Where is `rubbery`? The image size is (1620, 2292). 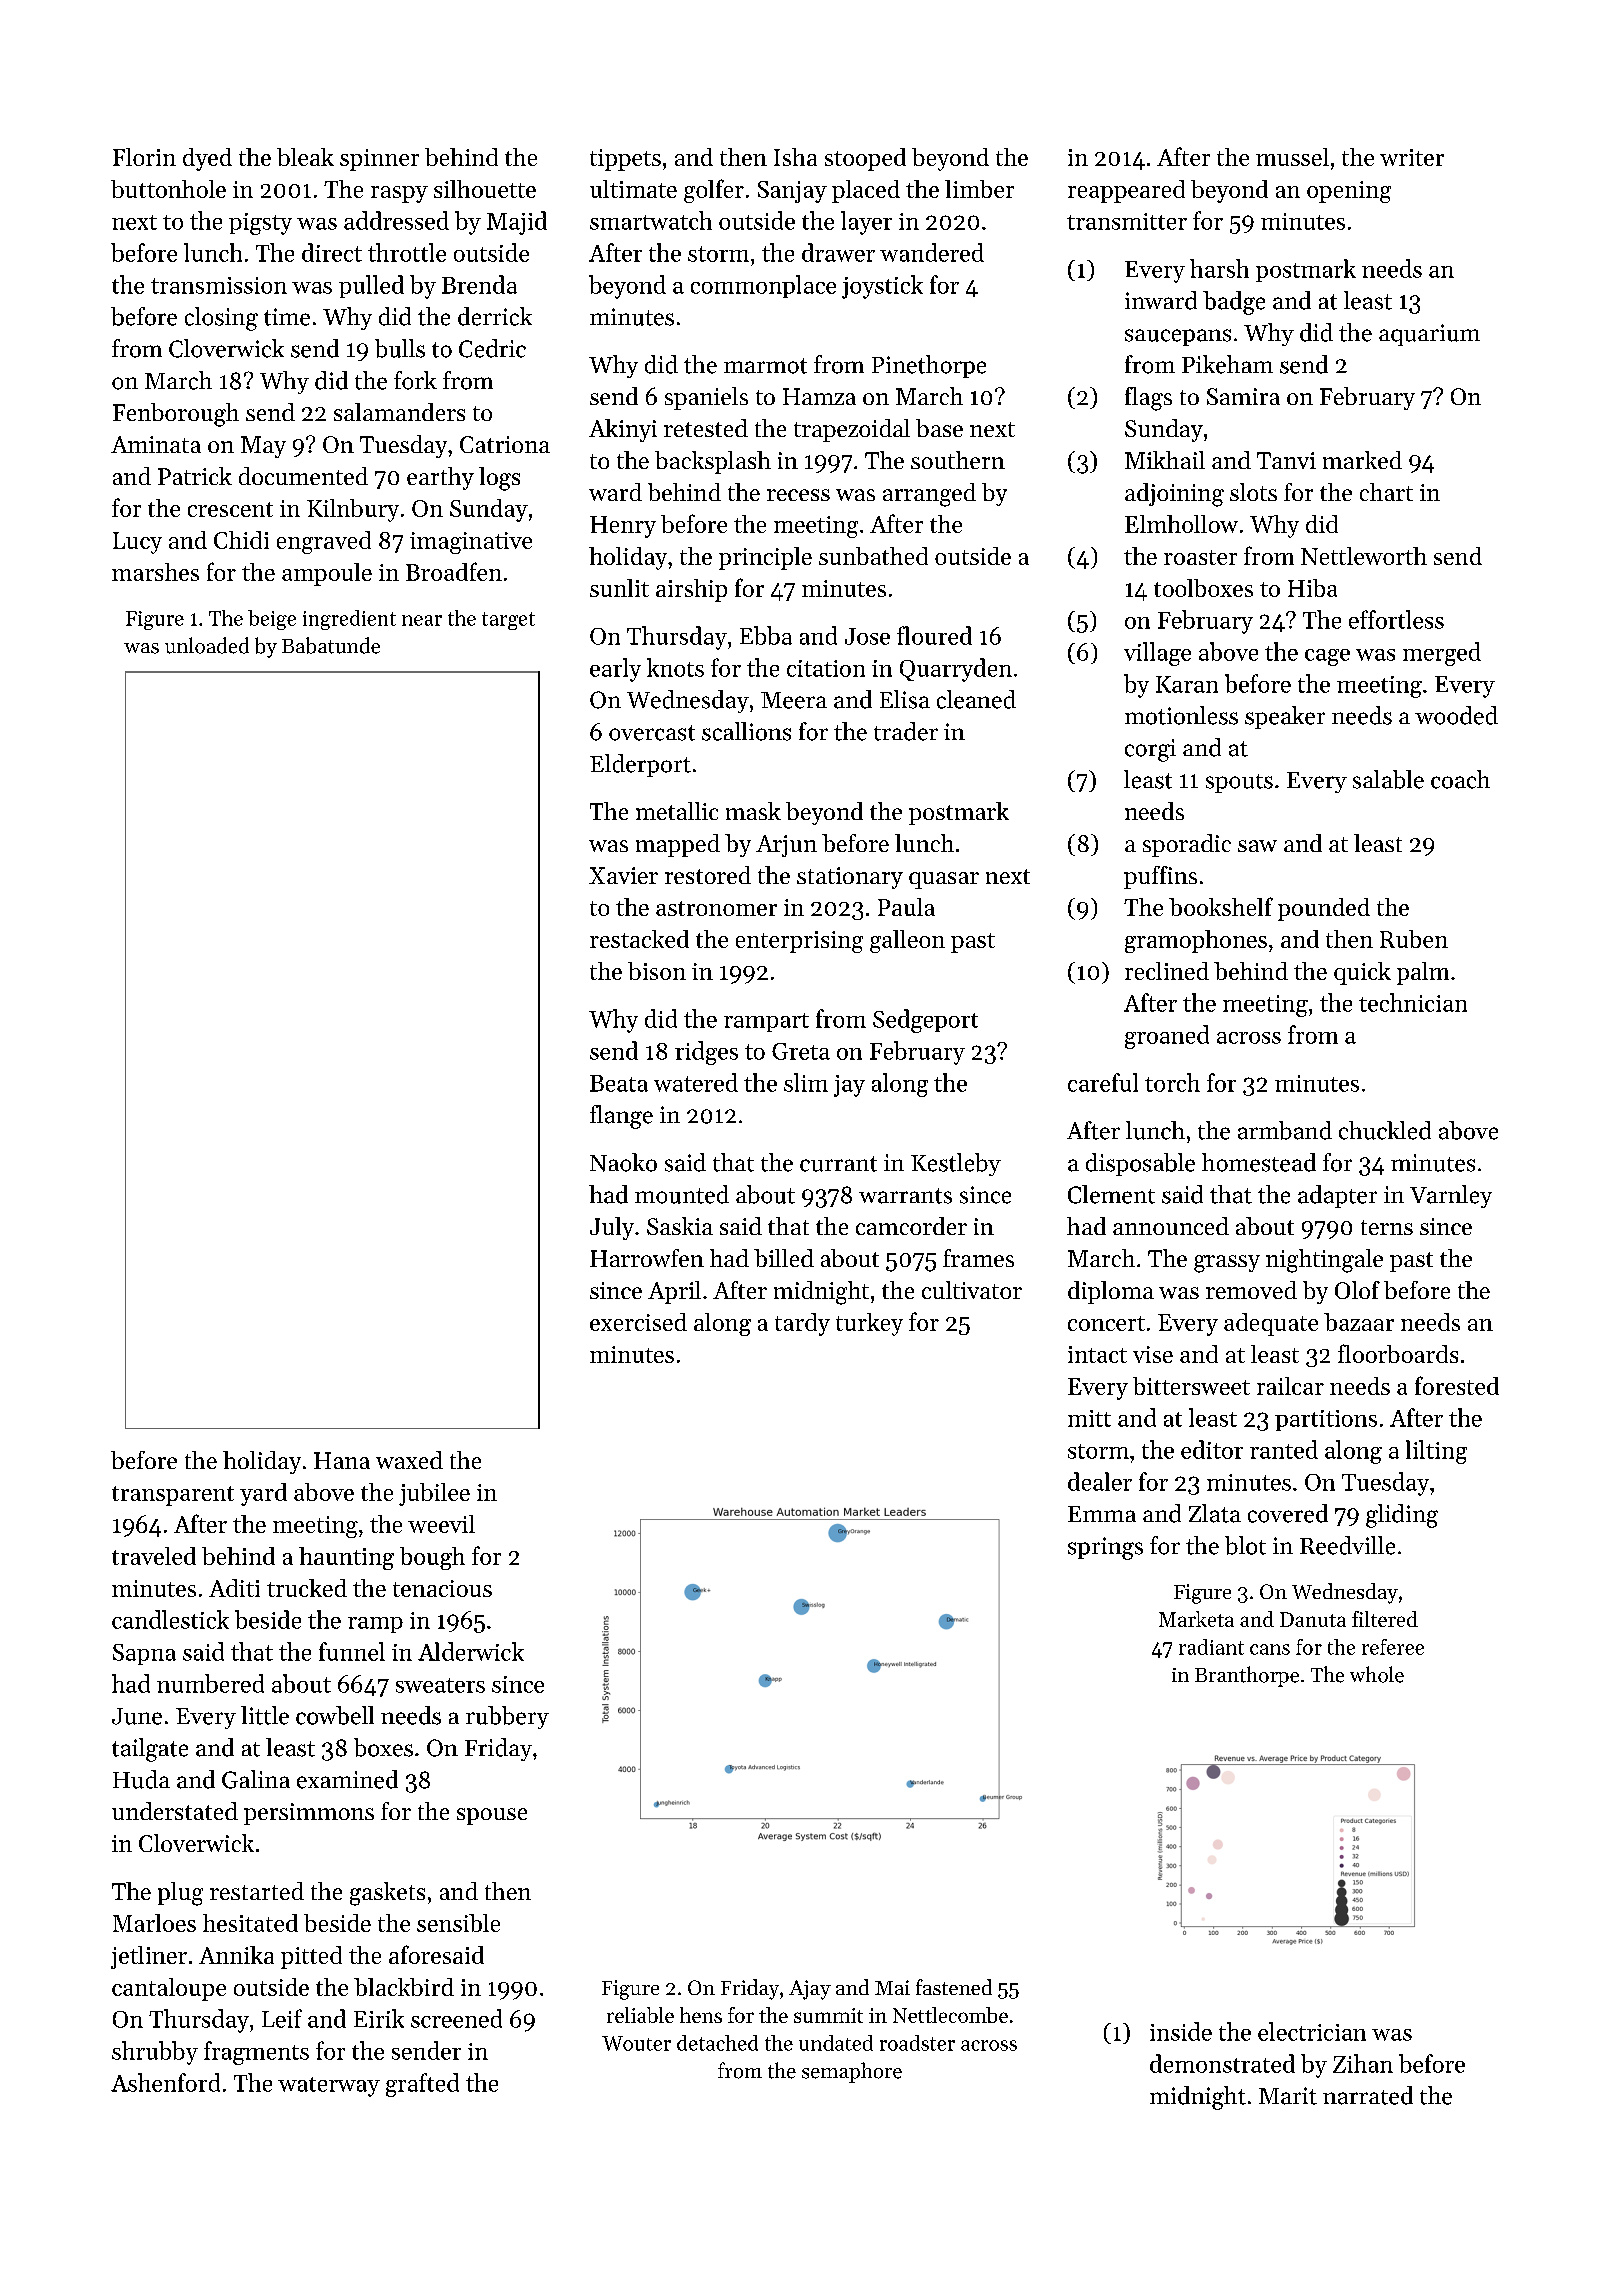
rubbery is located at coordinates (507, 1717).
